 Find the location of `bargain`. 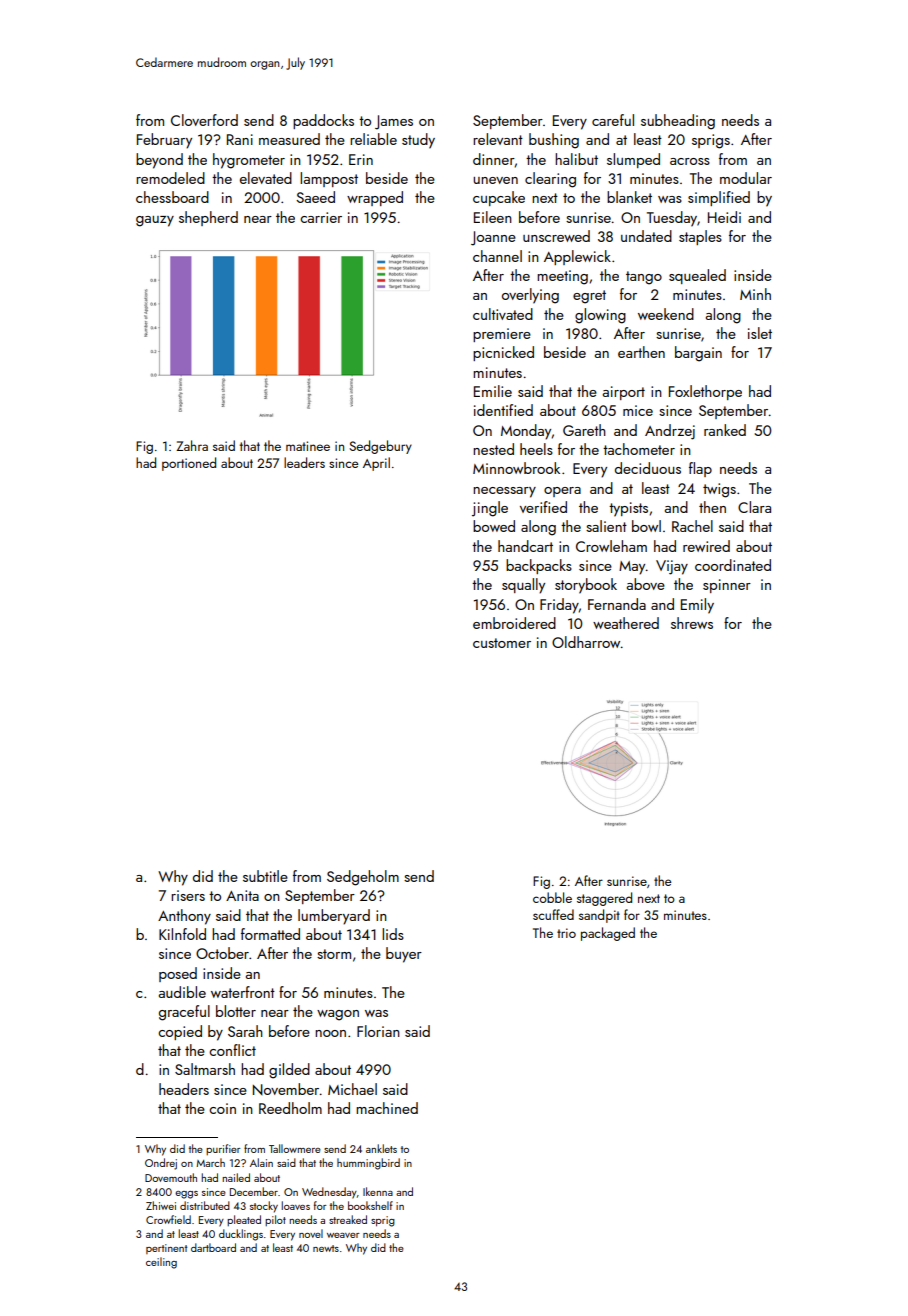

bargain is located at coordinates (698, 354).
